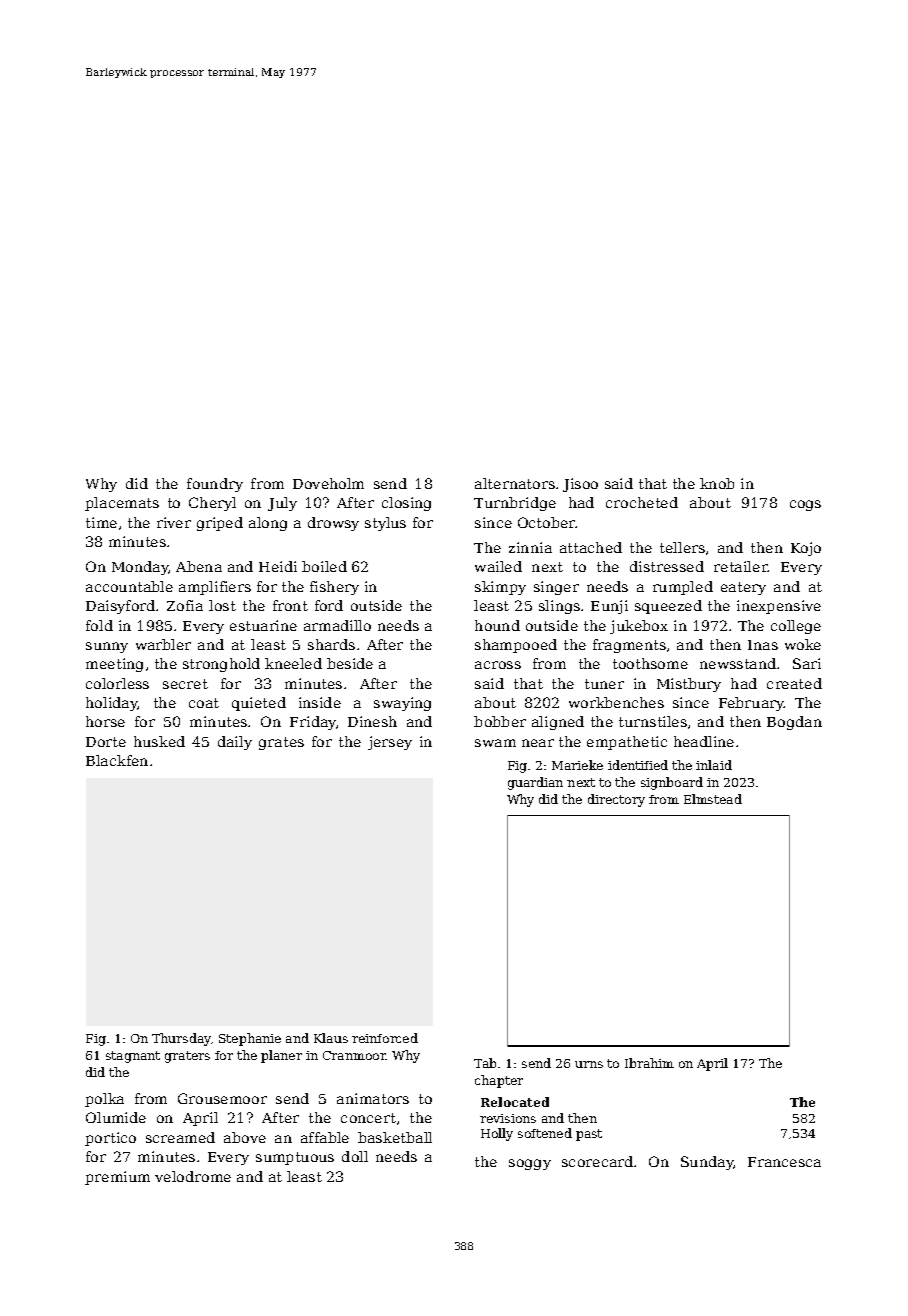 This document has width=908, height=1316. I want to click on Olumide, so click(116, 1117).
